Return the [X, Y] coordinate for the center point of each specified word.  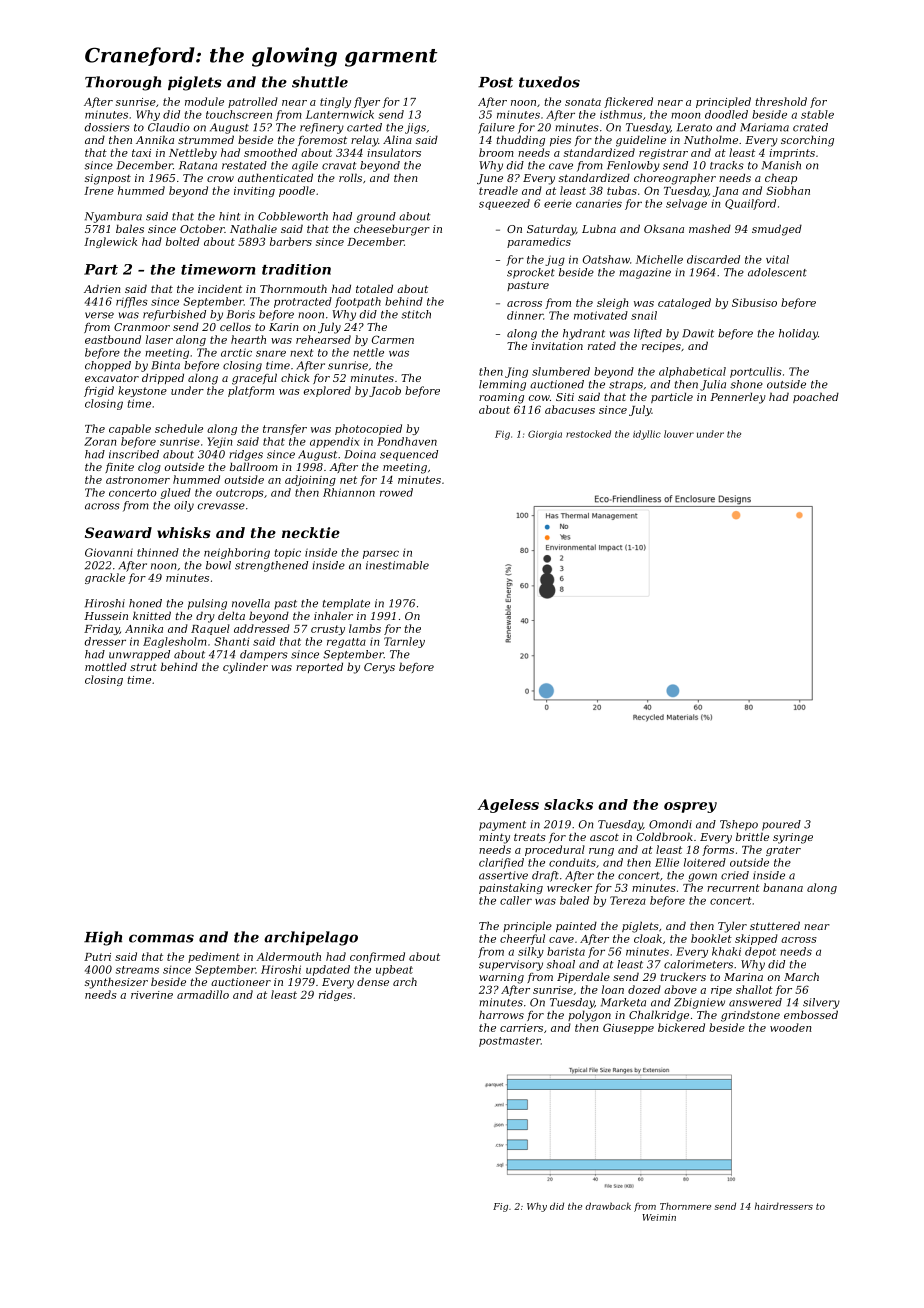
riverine [152, 995]
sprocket [531, 273]
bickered [681, 1027]
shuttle [320, 82]
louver [679, 434]
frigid [99, 391]
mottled [106, 666]
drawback [608, 1206]
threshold [781, 101]
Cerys [379, 668]
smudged [777, 230]
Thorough [123, 83]
